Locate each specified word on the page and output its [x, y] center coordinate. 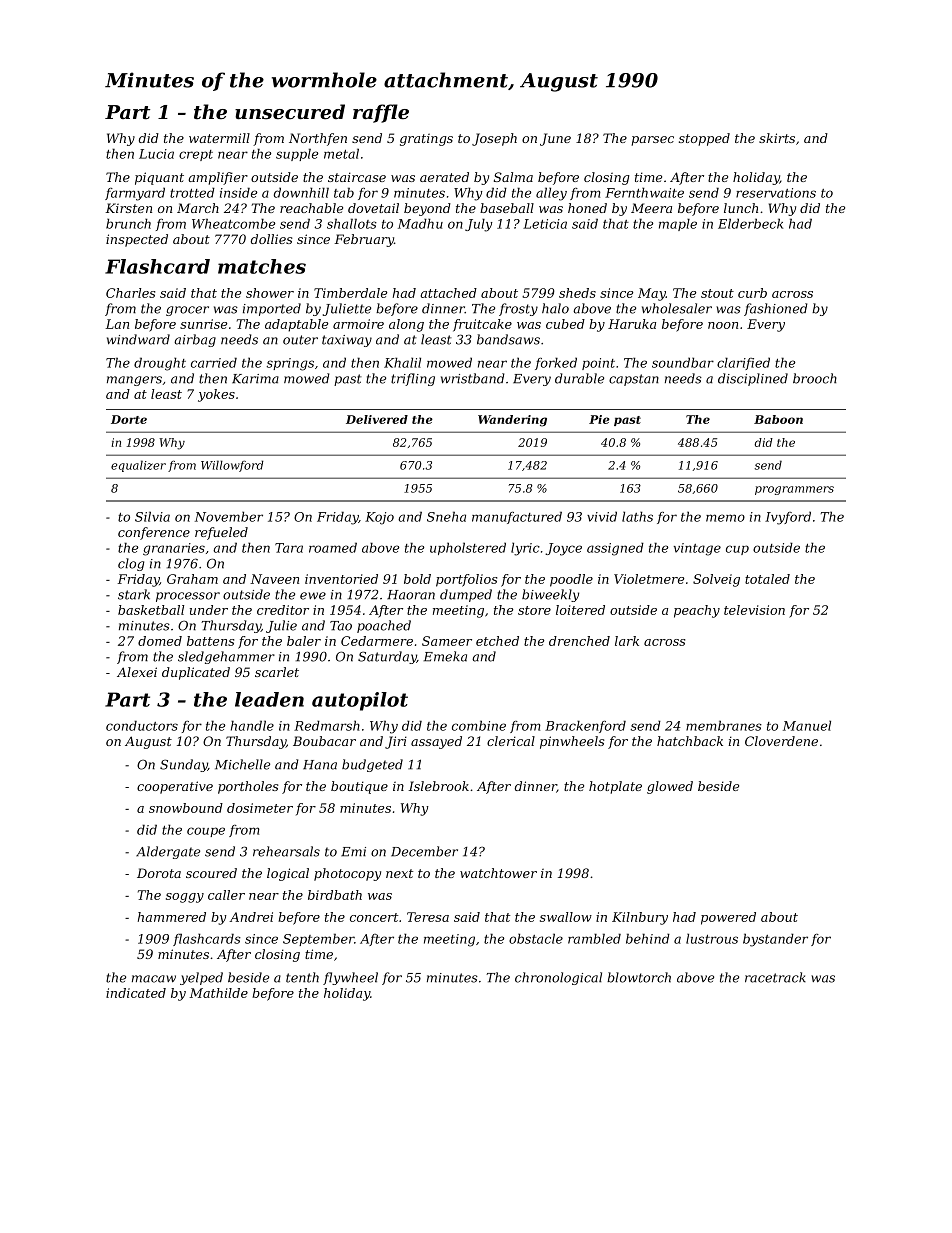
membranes [724, 725]
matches [262, 266]
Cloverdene [781, 741]
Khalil [402, 362]
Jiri [396, 742]
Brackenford [585, 726]
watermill [219, 138]
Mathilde [218, 993]
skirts [777, 138]
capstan [634, 380]
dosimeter [260, 808]
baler [304, 641]
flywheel [350, 978]
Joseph [494, 139]
